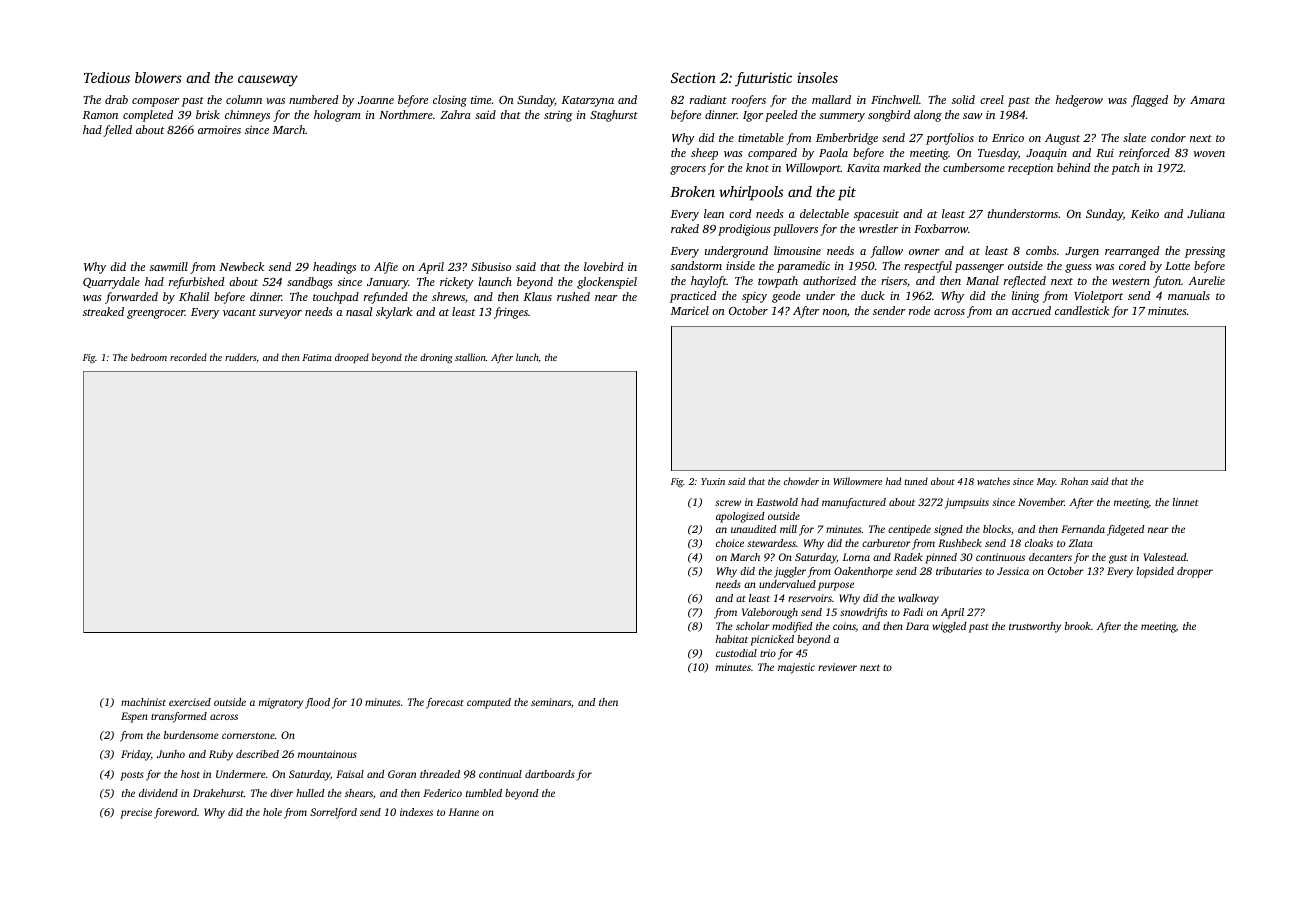 The image size is (1308, 924). Describe the element at coordinates (190, 702) in the screenshot. I see `exercised` at that location.
